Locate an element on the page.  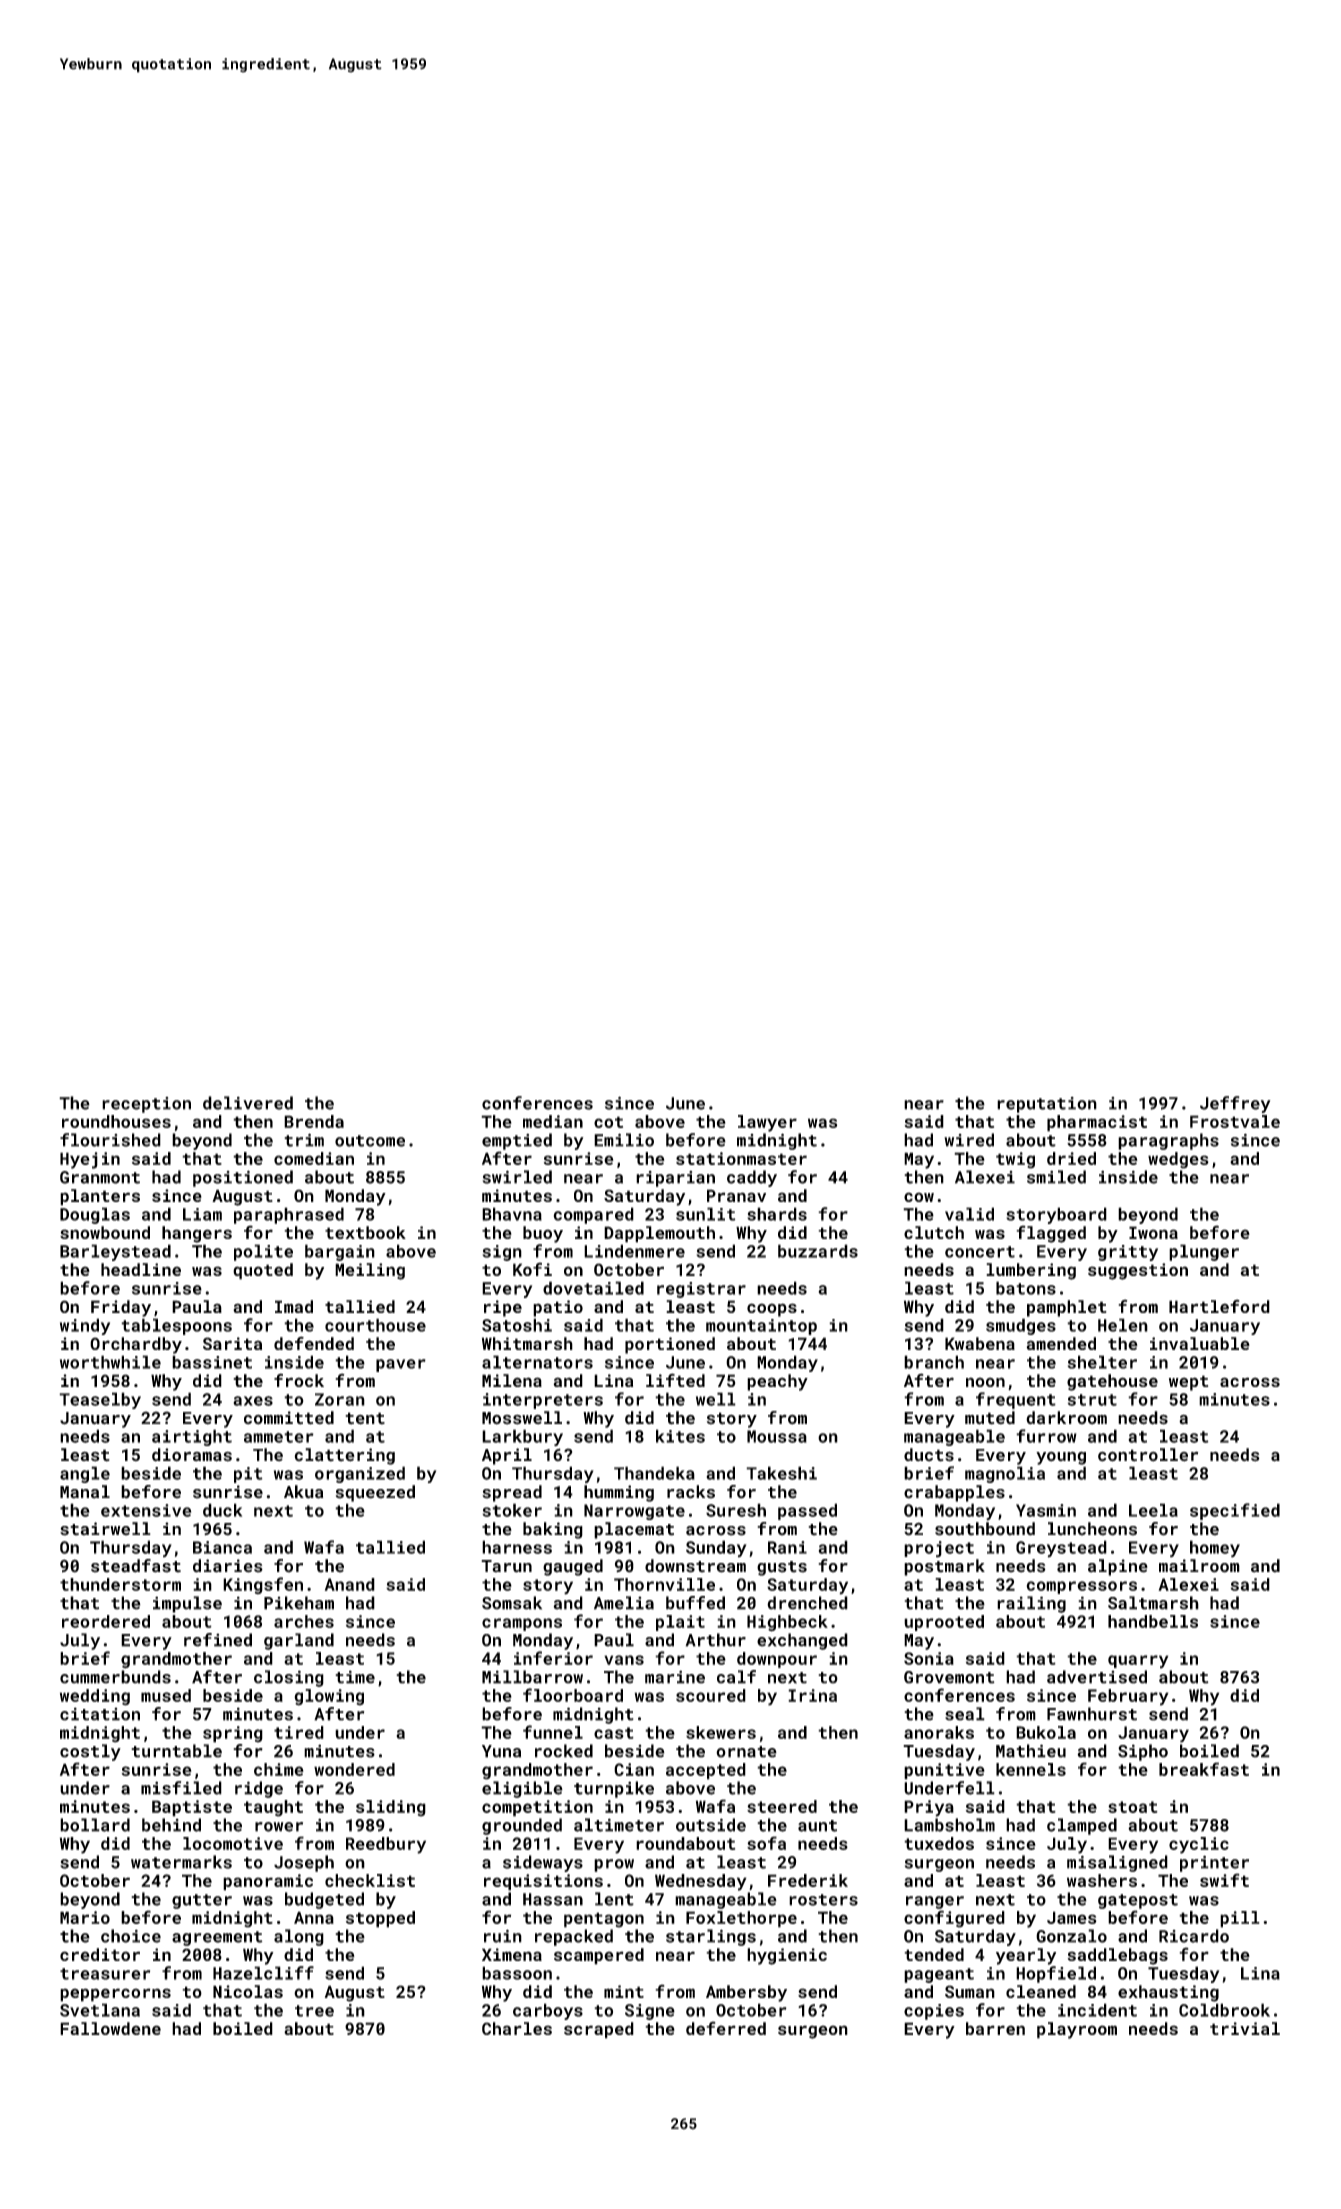
outcome is located at coordinates (370, 1141).
